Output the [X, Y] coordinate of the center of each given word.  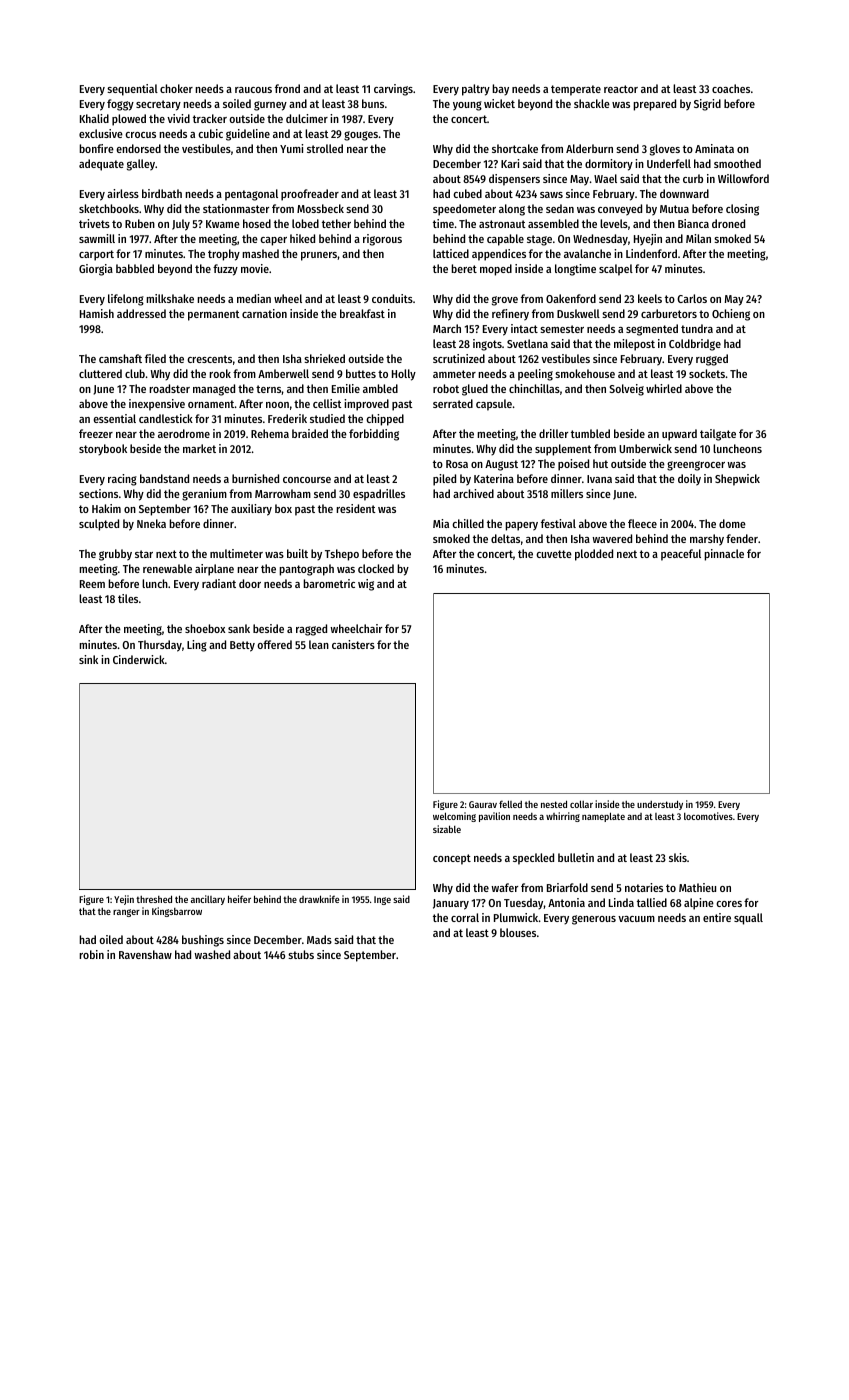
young [467, 106]
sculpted [99, 525]
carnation [264, 313]
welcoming [454, 817]
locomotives [708, 816]
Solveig [626, 390]
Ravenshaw [145, 954]
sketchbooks [109, 208]
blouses [518, 932]
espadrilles [379, 495]
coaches [731, 88]
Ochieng [731, 315]
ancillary [208, 900]
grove [505, 301]
